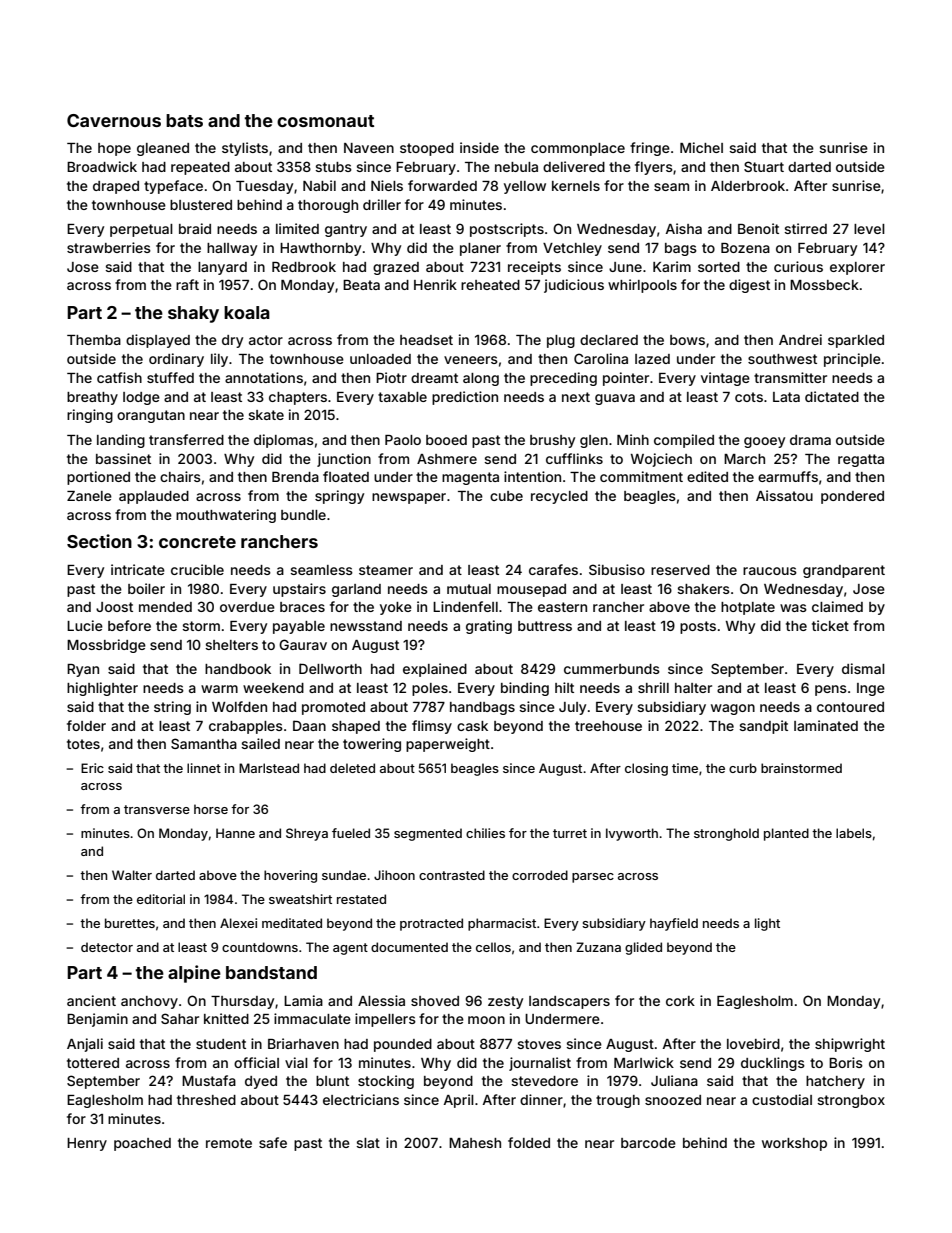 This image has width=952, height=1233. I want to click on shipwright, so click(850, 1045).
